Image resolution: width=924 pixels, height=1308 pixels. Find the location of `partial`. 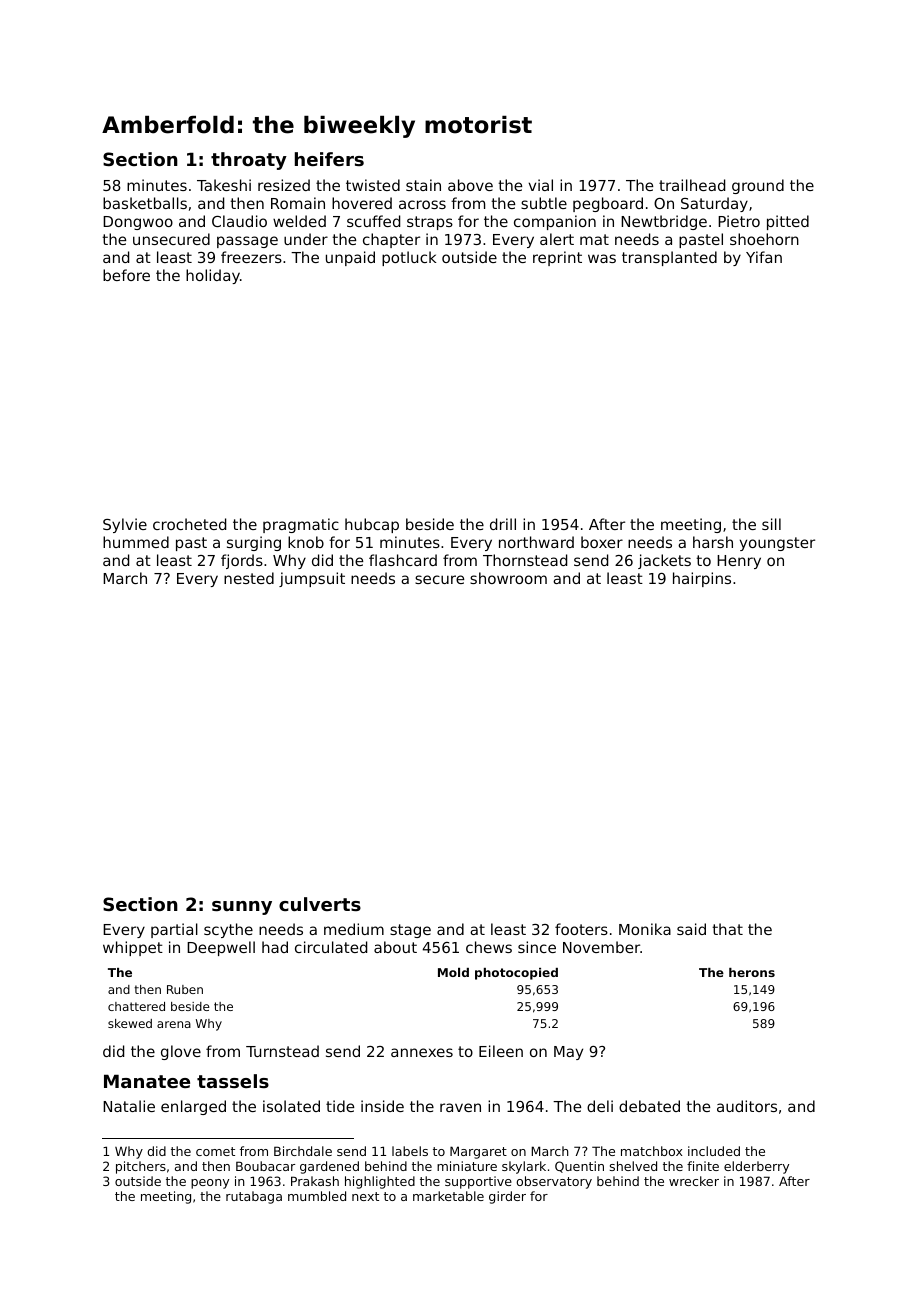

partial is located at coordinates (174, 930).
